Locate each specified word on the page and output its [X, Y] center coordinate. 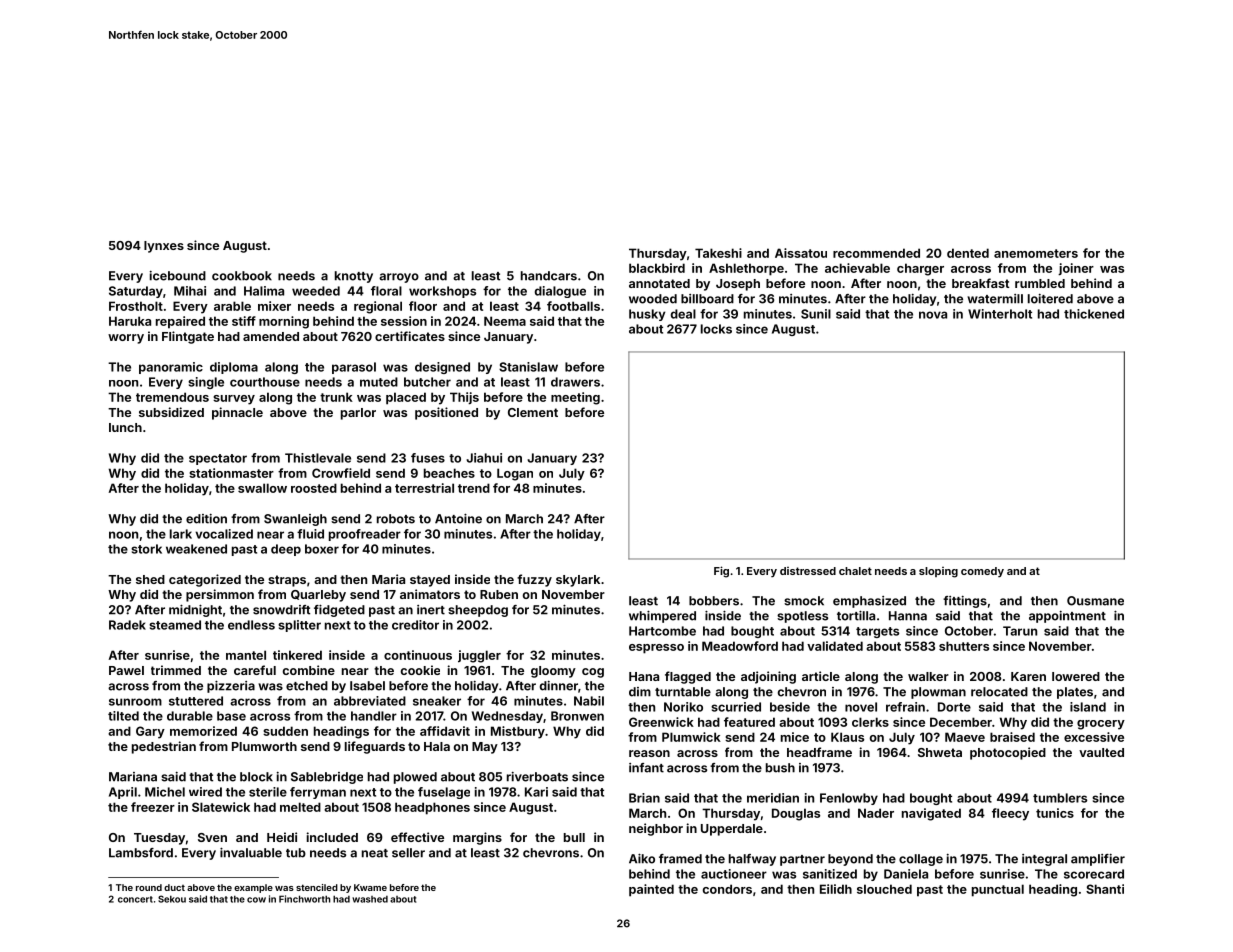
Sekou [172, 899]
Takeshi [718, 253]
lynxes [164, 247]
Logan [515, 474]
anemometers [1036, 253]
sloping [938, 572]
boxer [322, 549]
